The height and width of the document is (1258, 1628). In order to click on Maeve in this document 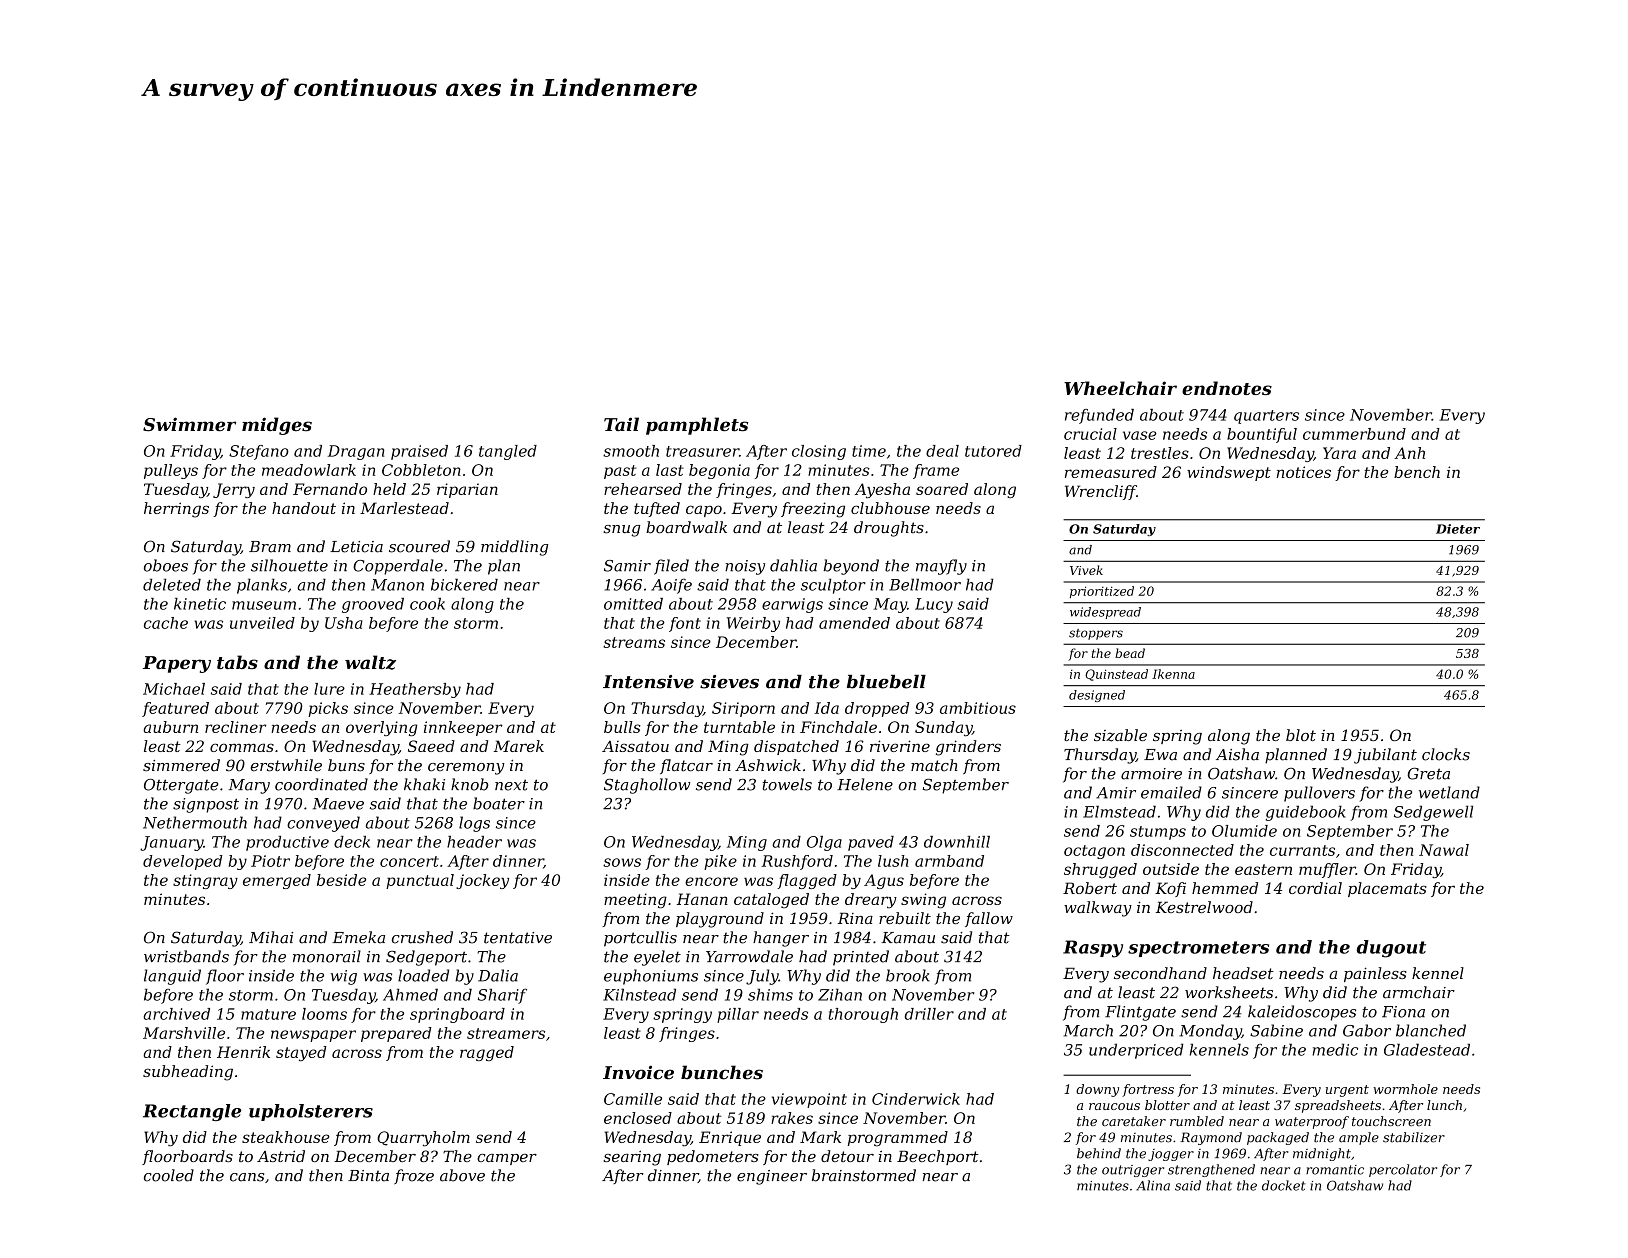, I will do `click(338, 804)`.
